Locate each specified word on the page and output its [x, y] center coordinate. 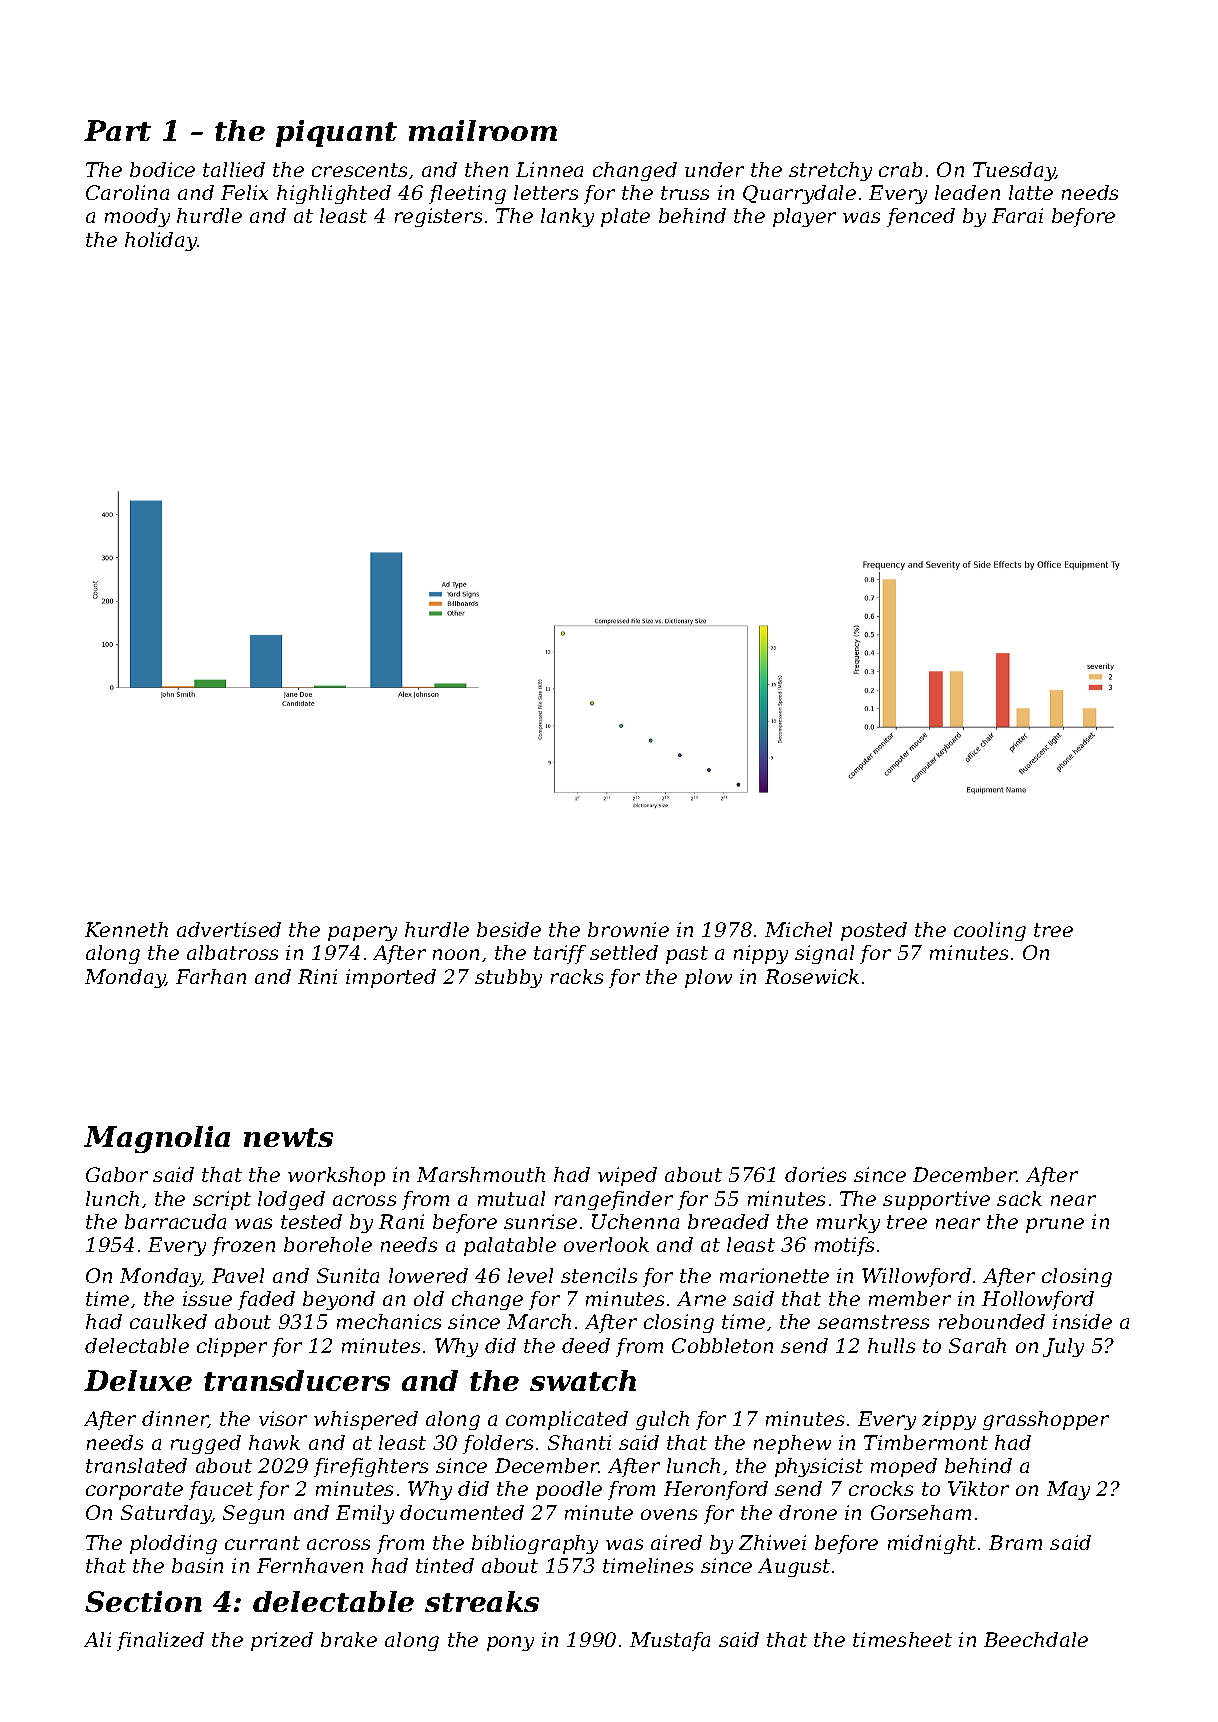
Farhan [211, 976]
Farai [1017, 215]
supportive [936, 1200]
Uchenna [635, 1221]
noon [456, 954]
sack [1019, 1198]
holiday [161, 241]
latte [1031, 192]
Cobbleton [722, 1345]
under [714, 169]
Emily [365, 1514]
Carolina [127, 192]
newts [288, 1137]
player [804, 217]
